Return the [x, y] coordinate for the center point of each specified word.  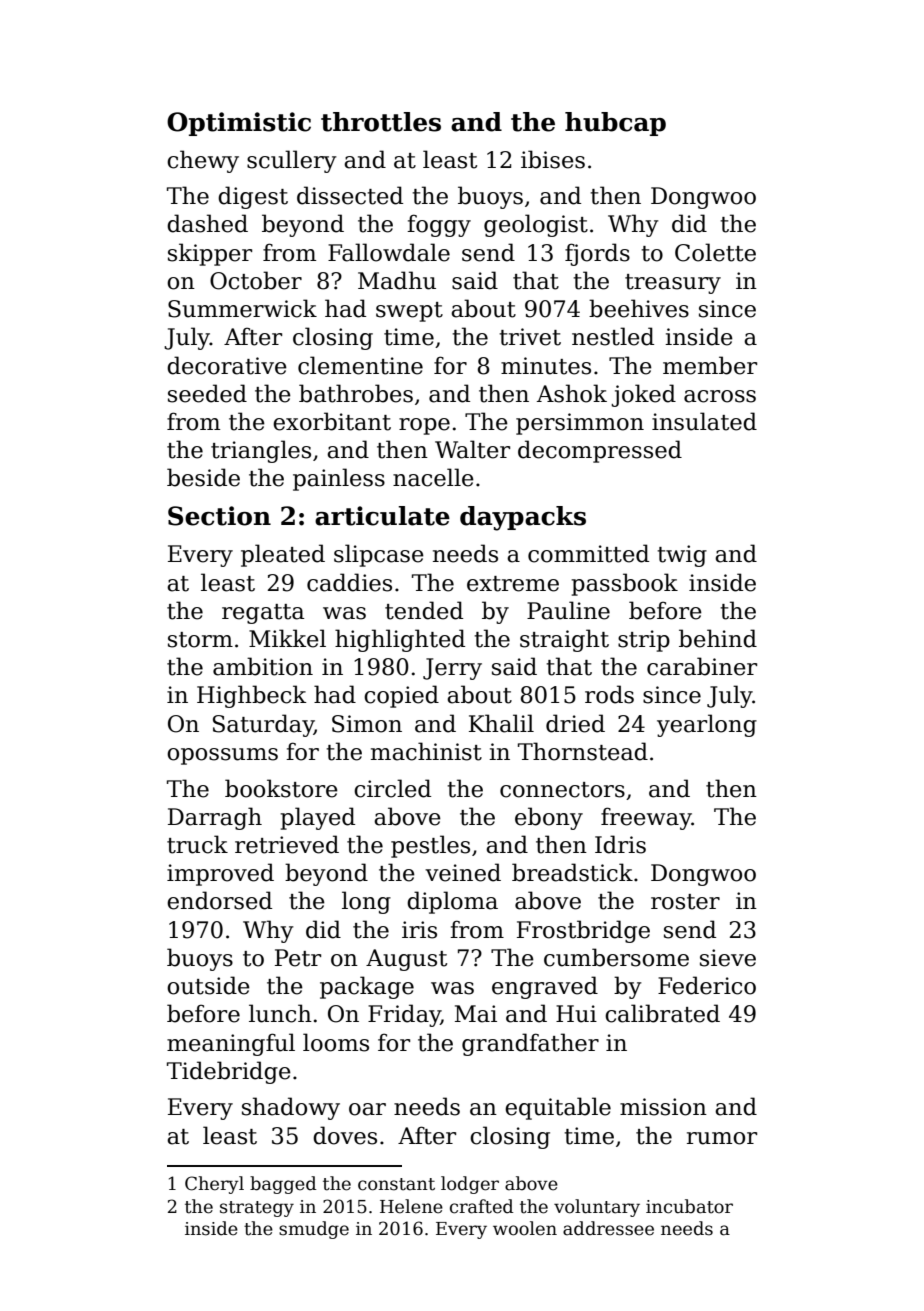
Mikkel [287, 638]
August [406, 960]
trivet [530, 337]
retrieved [287, 844]
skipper [210, 254]
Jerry [452, 669]
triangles [261, 451]
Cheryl [214, 1185]
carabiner [702, 666]
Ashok [572, 393]
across [720, 396]
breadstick [572, 872]
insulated [704, 421]
